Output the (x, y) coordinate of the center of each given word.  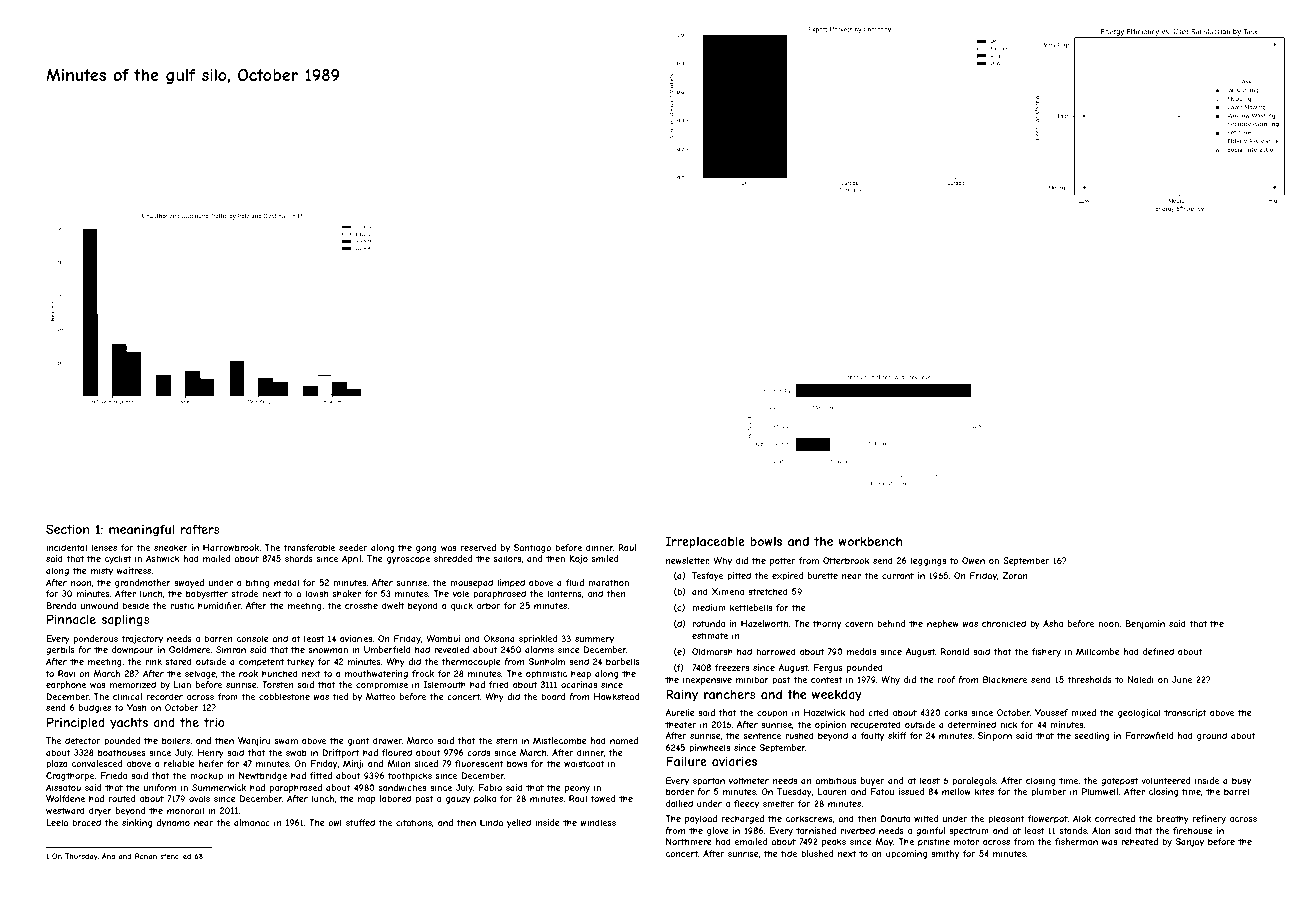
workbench (870, 541)
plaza (56, 764)
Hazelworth (764, 623)
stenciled (176, 856)
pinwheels (709, 748)
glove (718, 831)
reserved (478, 547)
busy (1241, 781)
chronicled (1004, 623)
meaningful (141, 530)
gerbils (60, 650)
